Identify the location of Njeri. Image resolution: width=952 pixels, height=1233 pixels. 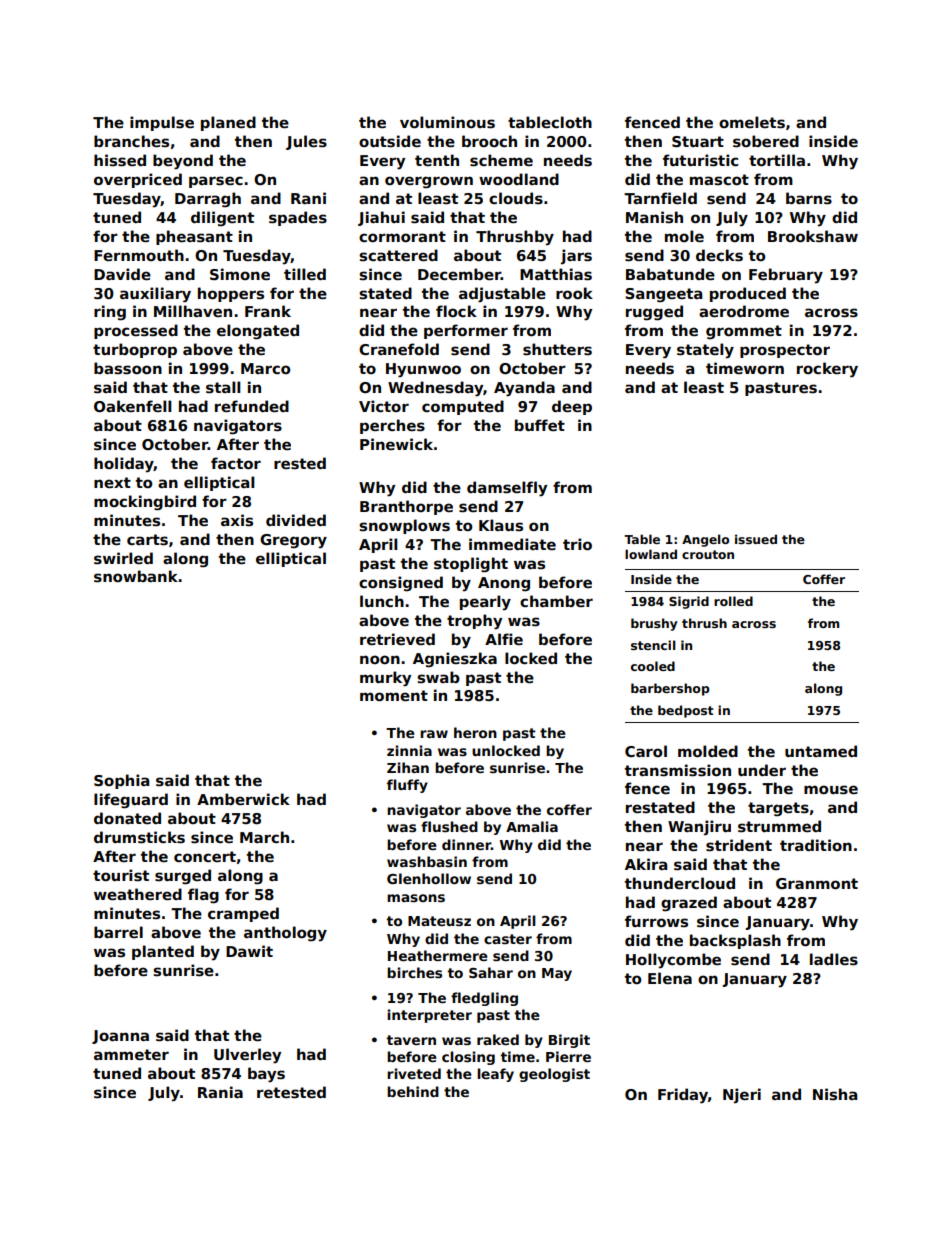
(742, 1095).
